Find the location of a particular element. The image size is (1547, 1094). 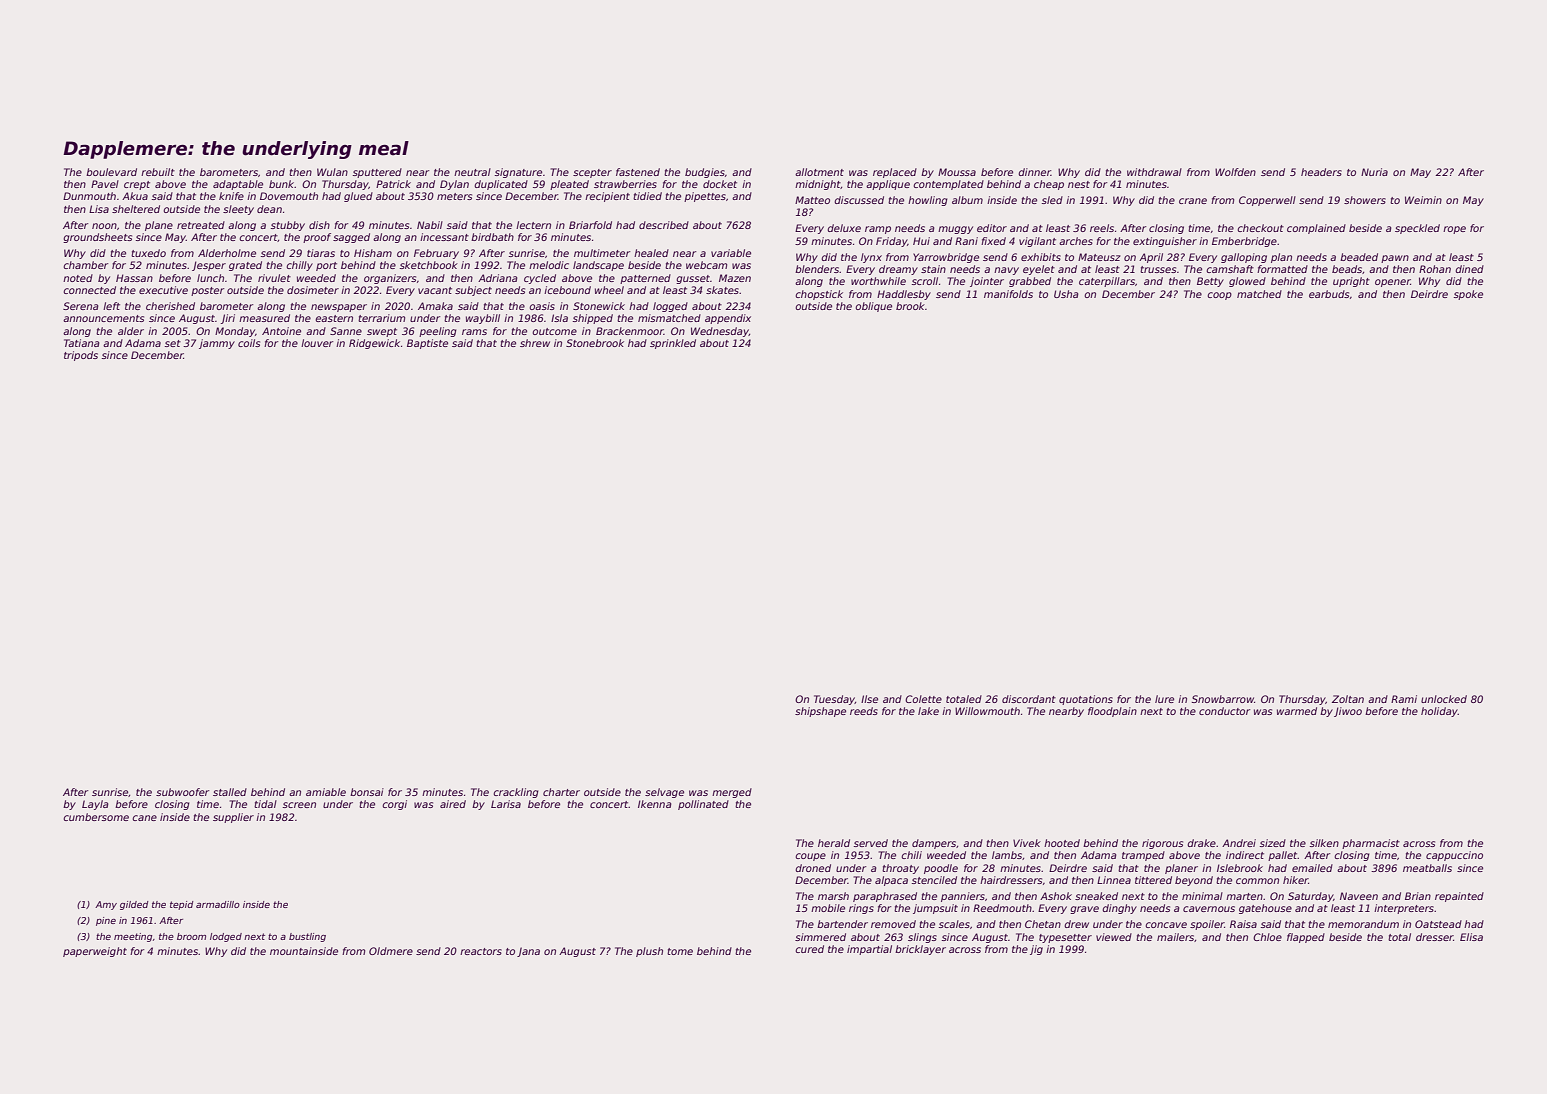

tripods is located at coordinates (81, 356).
